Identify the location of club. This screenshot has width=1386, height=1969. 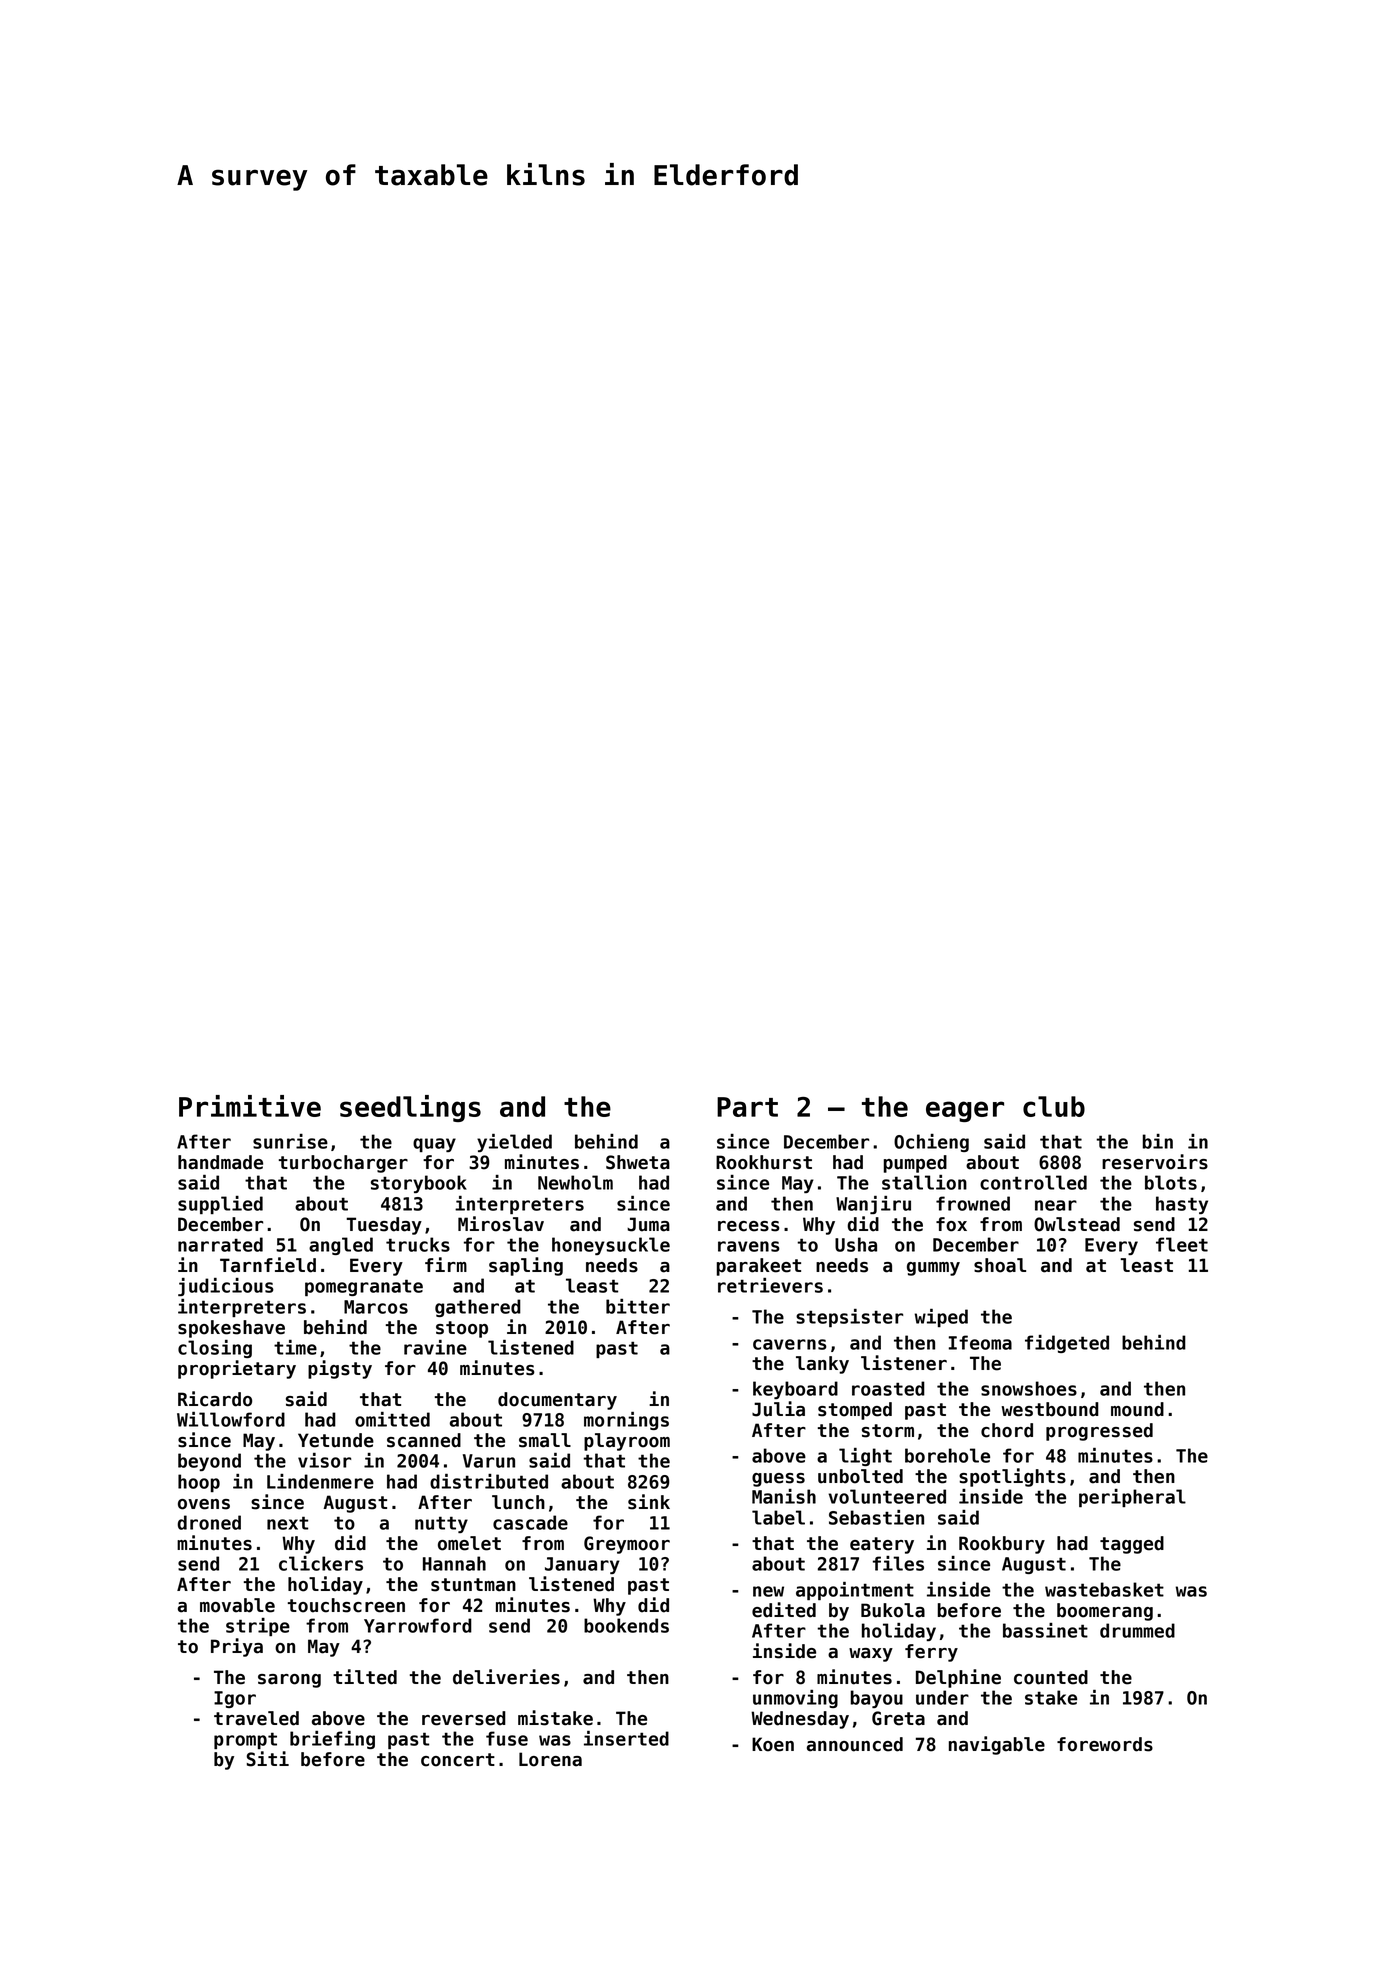
(1054, 1106).
